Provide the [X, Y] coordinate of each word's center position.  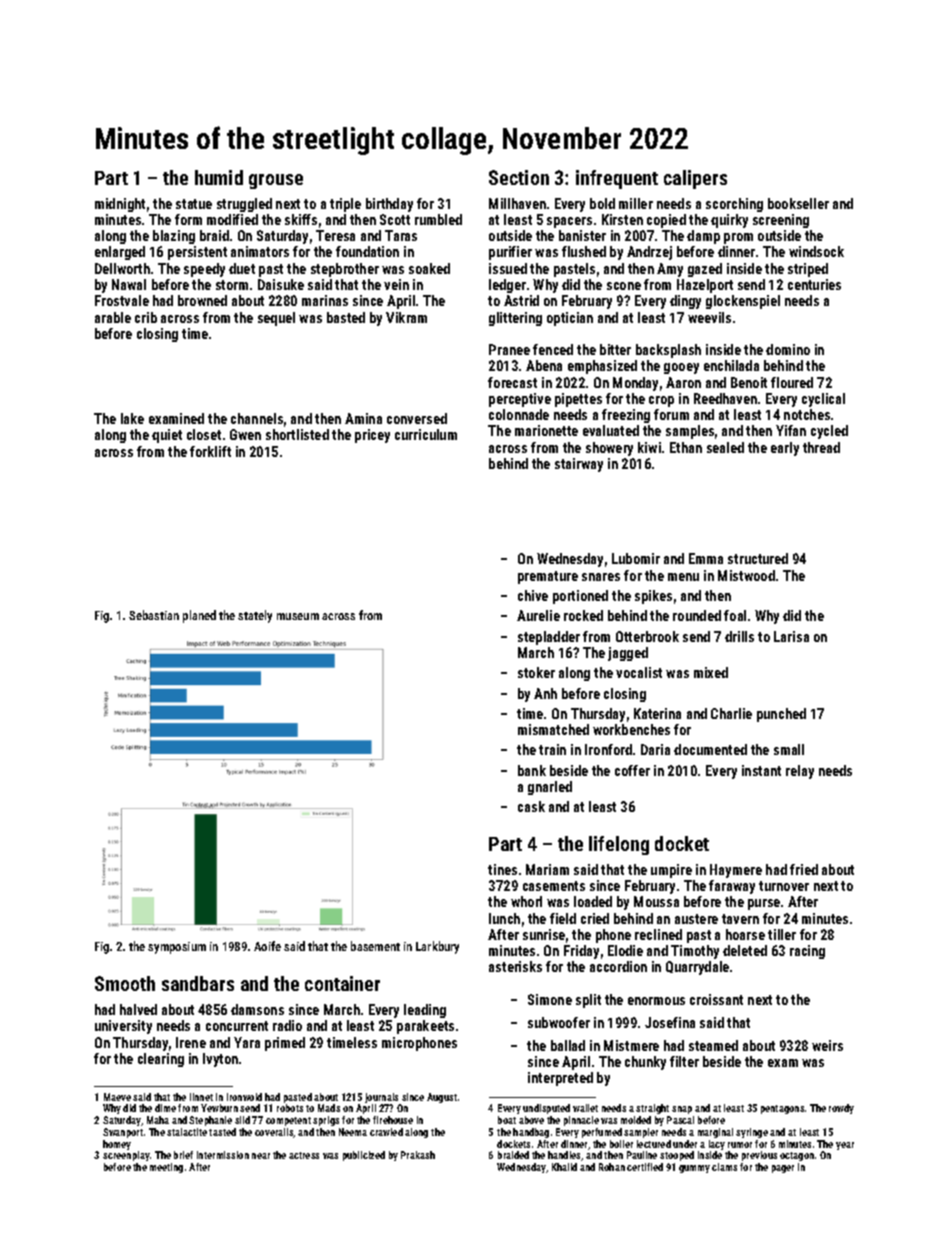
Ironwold [244, 1097]
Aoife [267, 946]
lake [132, 418]
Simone [550, 999]
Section [519, 177]
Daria [655, 749]
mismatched [553, 729]
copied [666, 221]
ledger [507, 286]
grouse [276, 181]
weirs [827, 1045]
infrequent [617, 179]
